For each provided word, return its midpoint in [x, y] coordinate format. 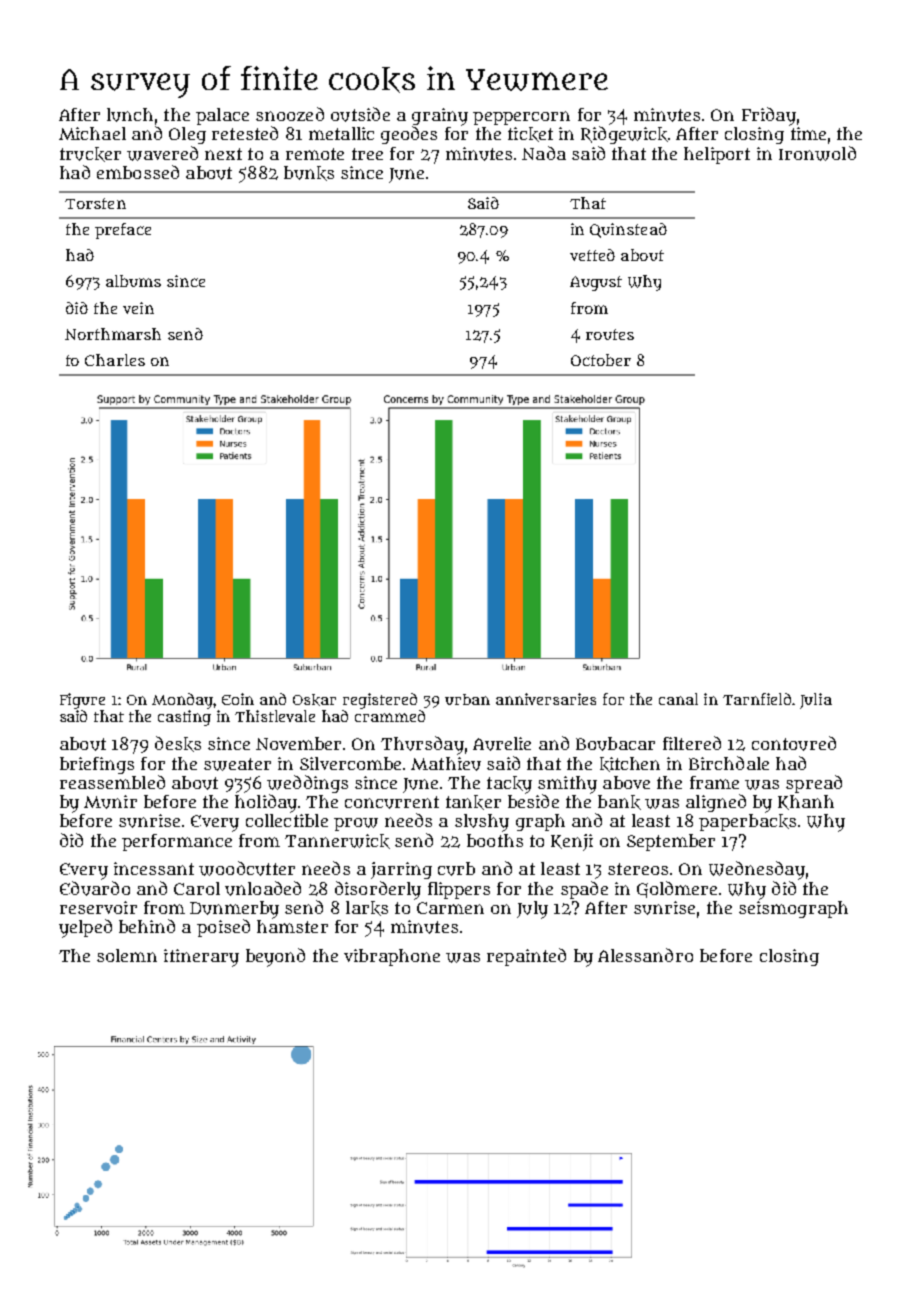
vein [138, 308]
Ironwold [817, 153]
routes [610, 334]
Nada [544, 153]
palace [222, 116]
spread [814, 784]
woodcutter [247, 868]
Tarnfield [758, 699]
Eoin [238, 699]
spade [584, 890]
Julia [816, 701]
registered [380, 701]
